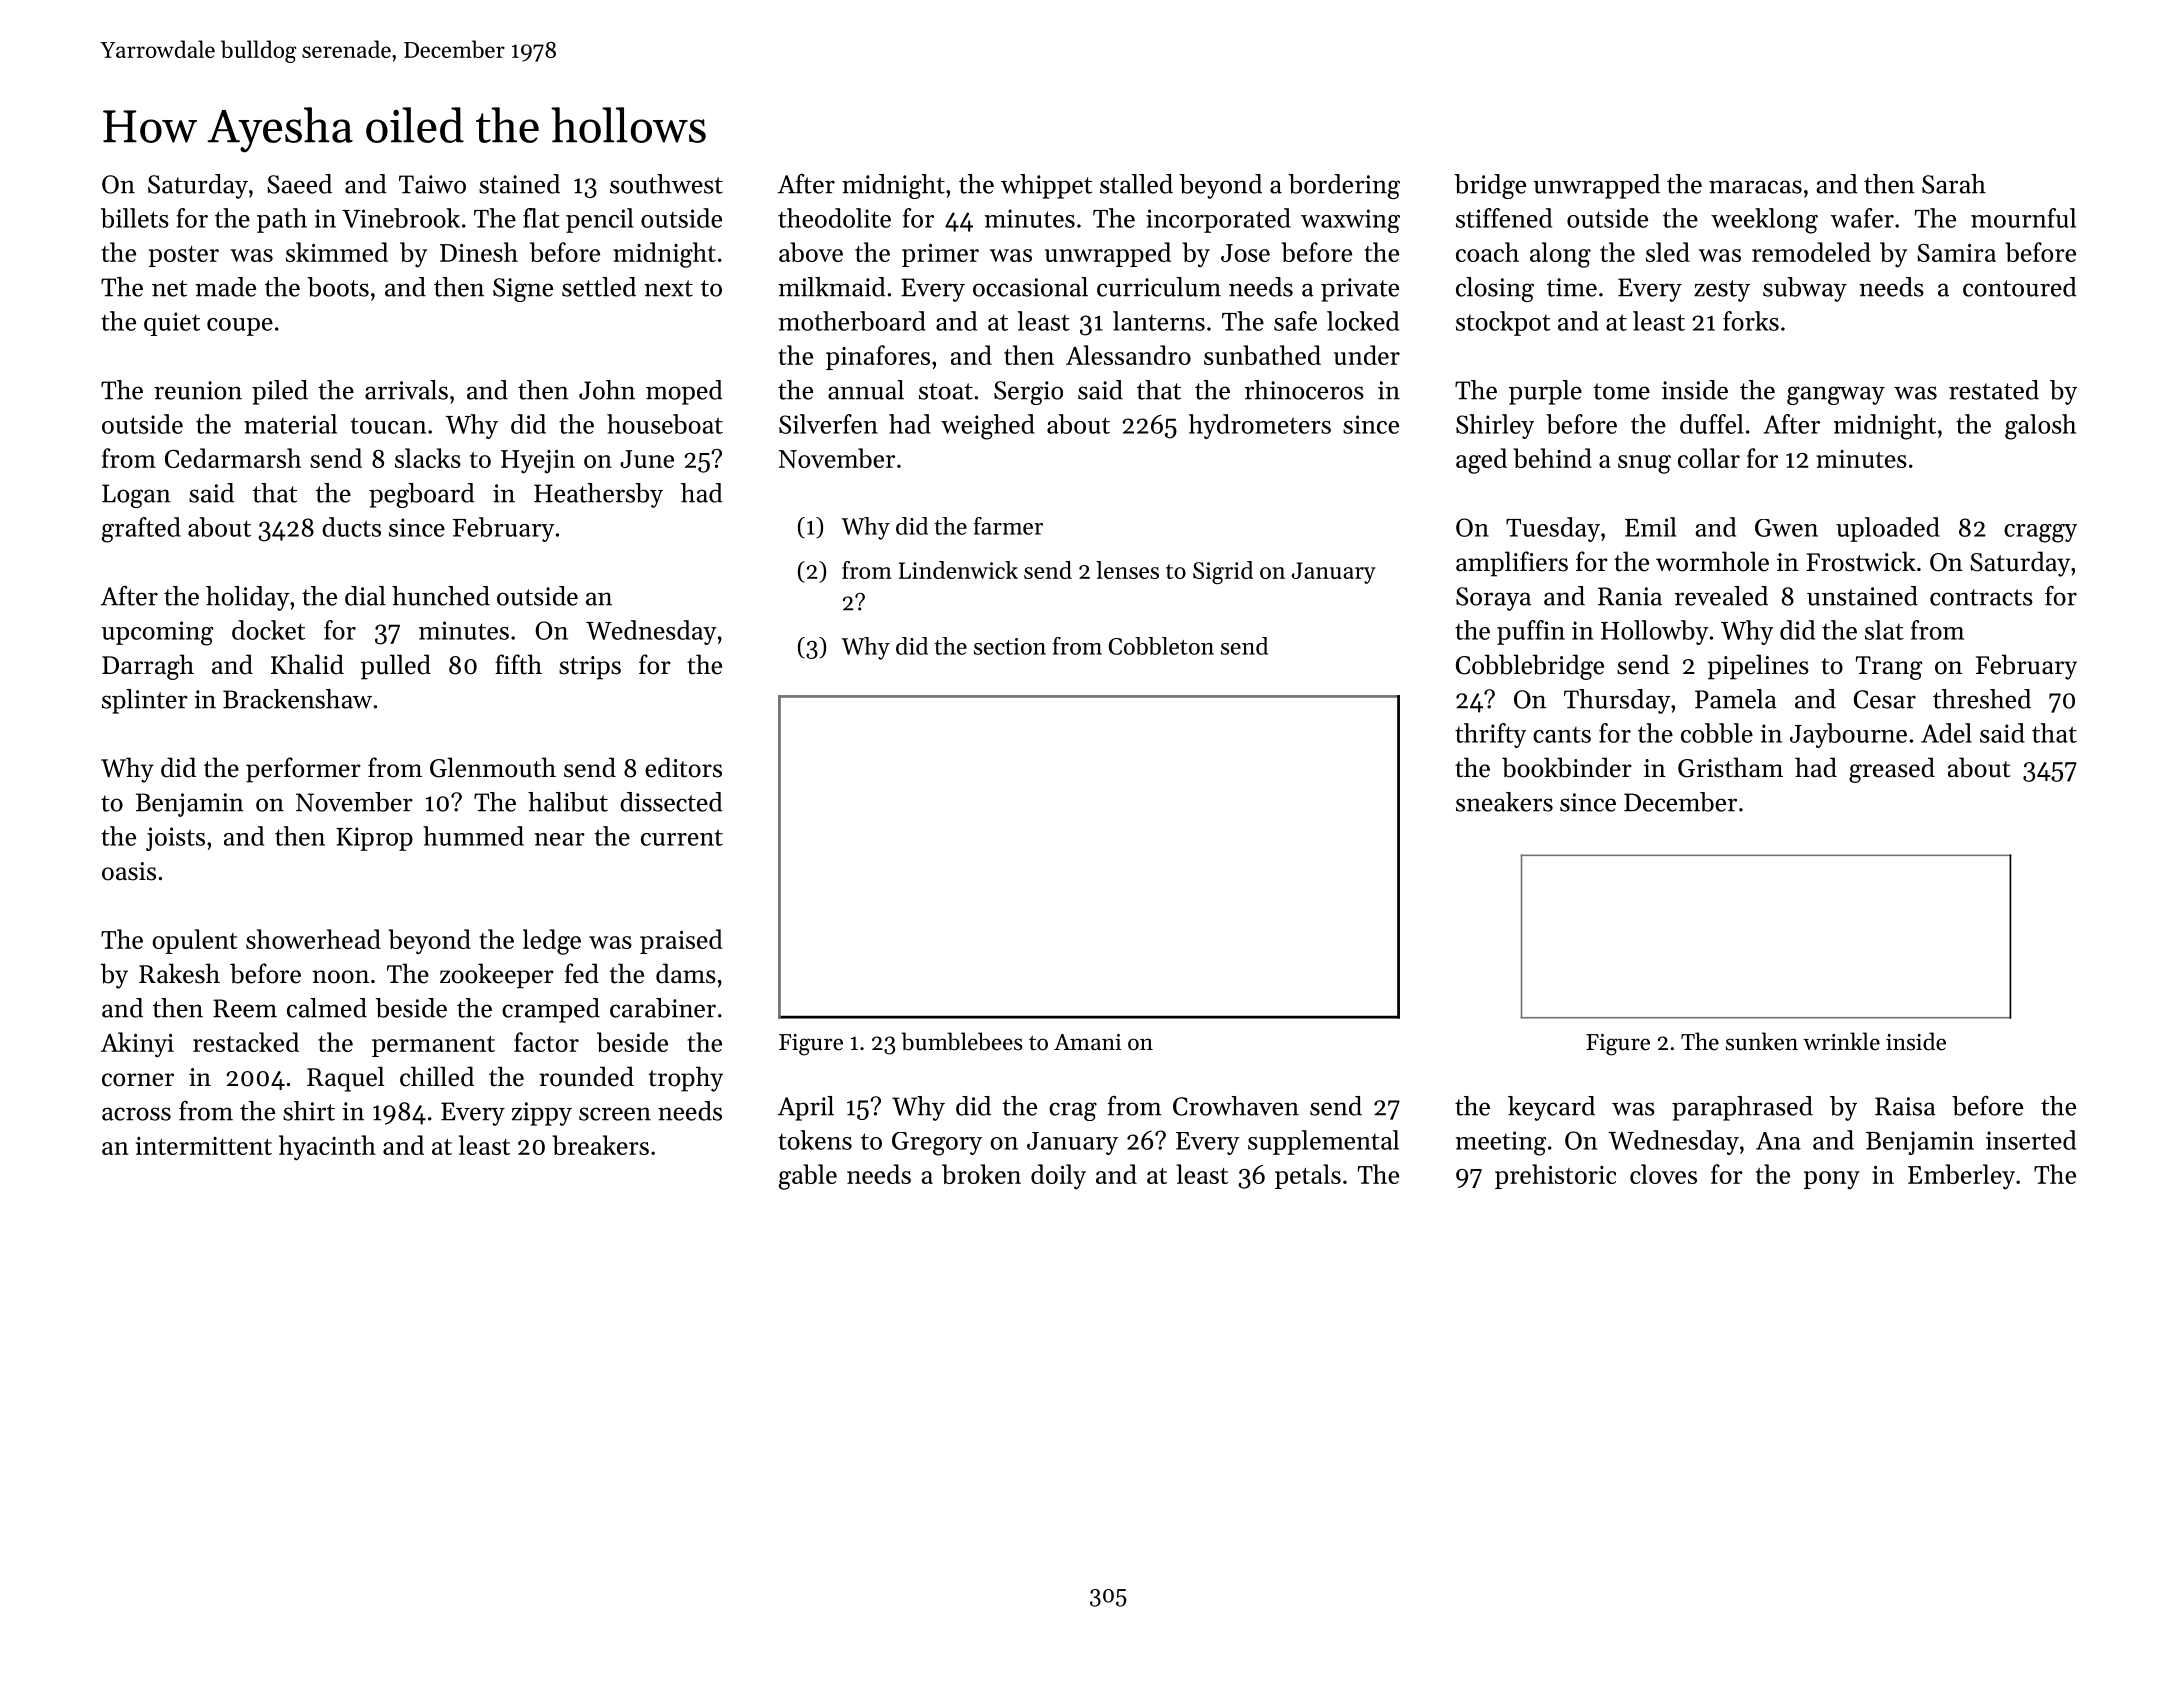  I want to click on Khalid, so click(307, 664).
